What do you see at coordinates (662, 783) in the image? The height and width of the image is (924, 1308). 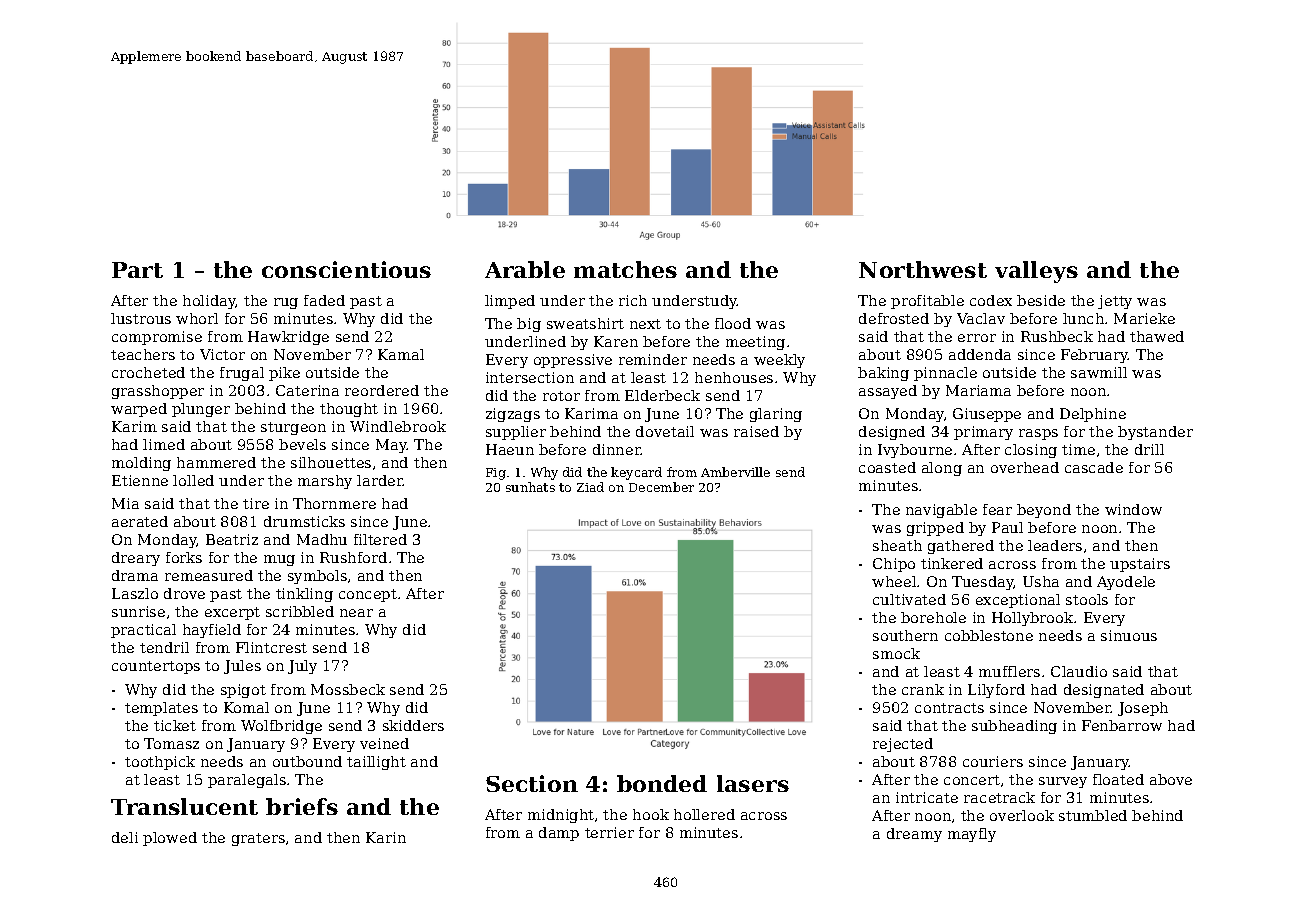 I see `bonded` at bounding box center [662, 783].
